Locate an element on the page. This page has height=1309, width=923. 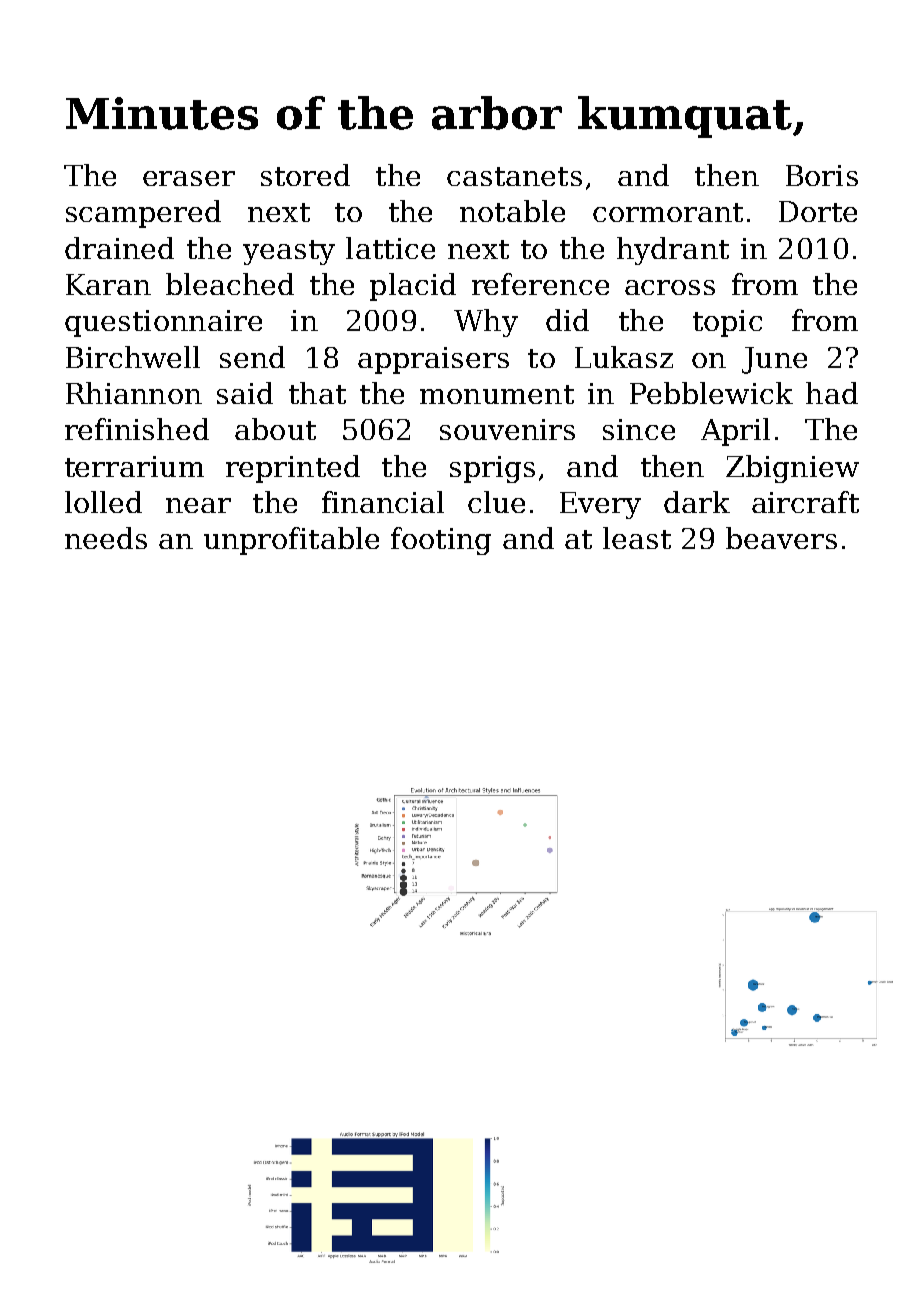
since is located at coordinates (639, 429).
